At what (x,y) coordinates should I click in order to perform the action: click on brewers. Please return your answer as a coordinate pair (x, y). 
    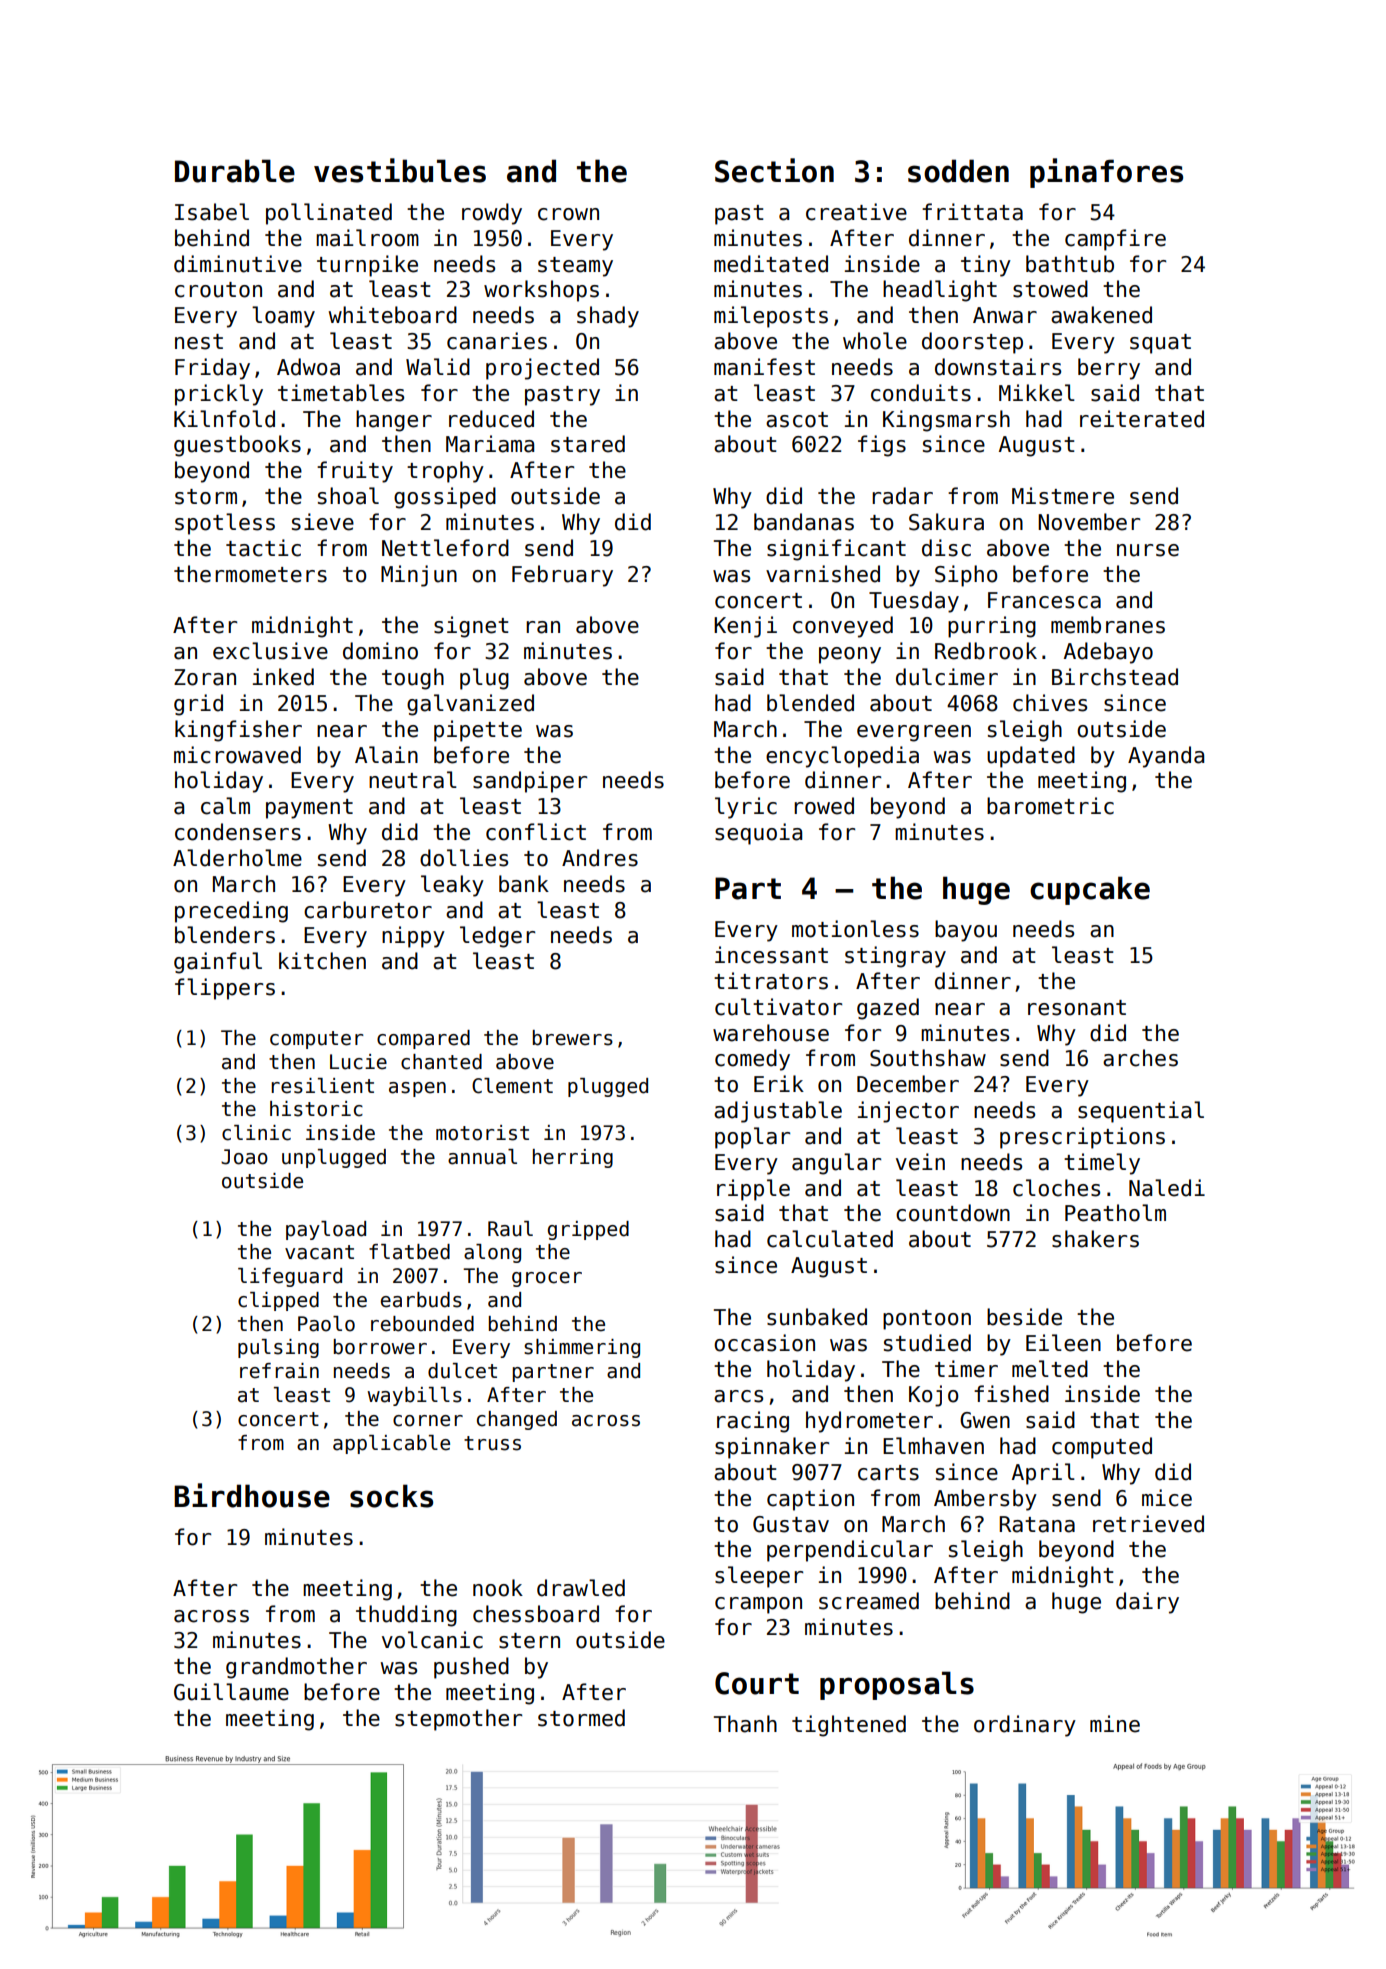
    Looking at the image, I should click on (573, 1038).
